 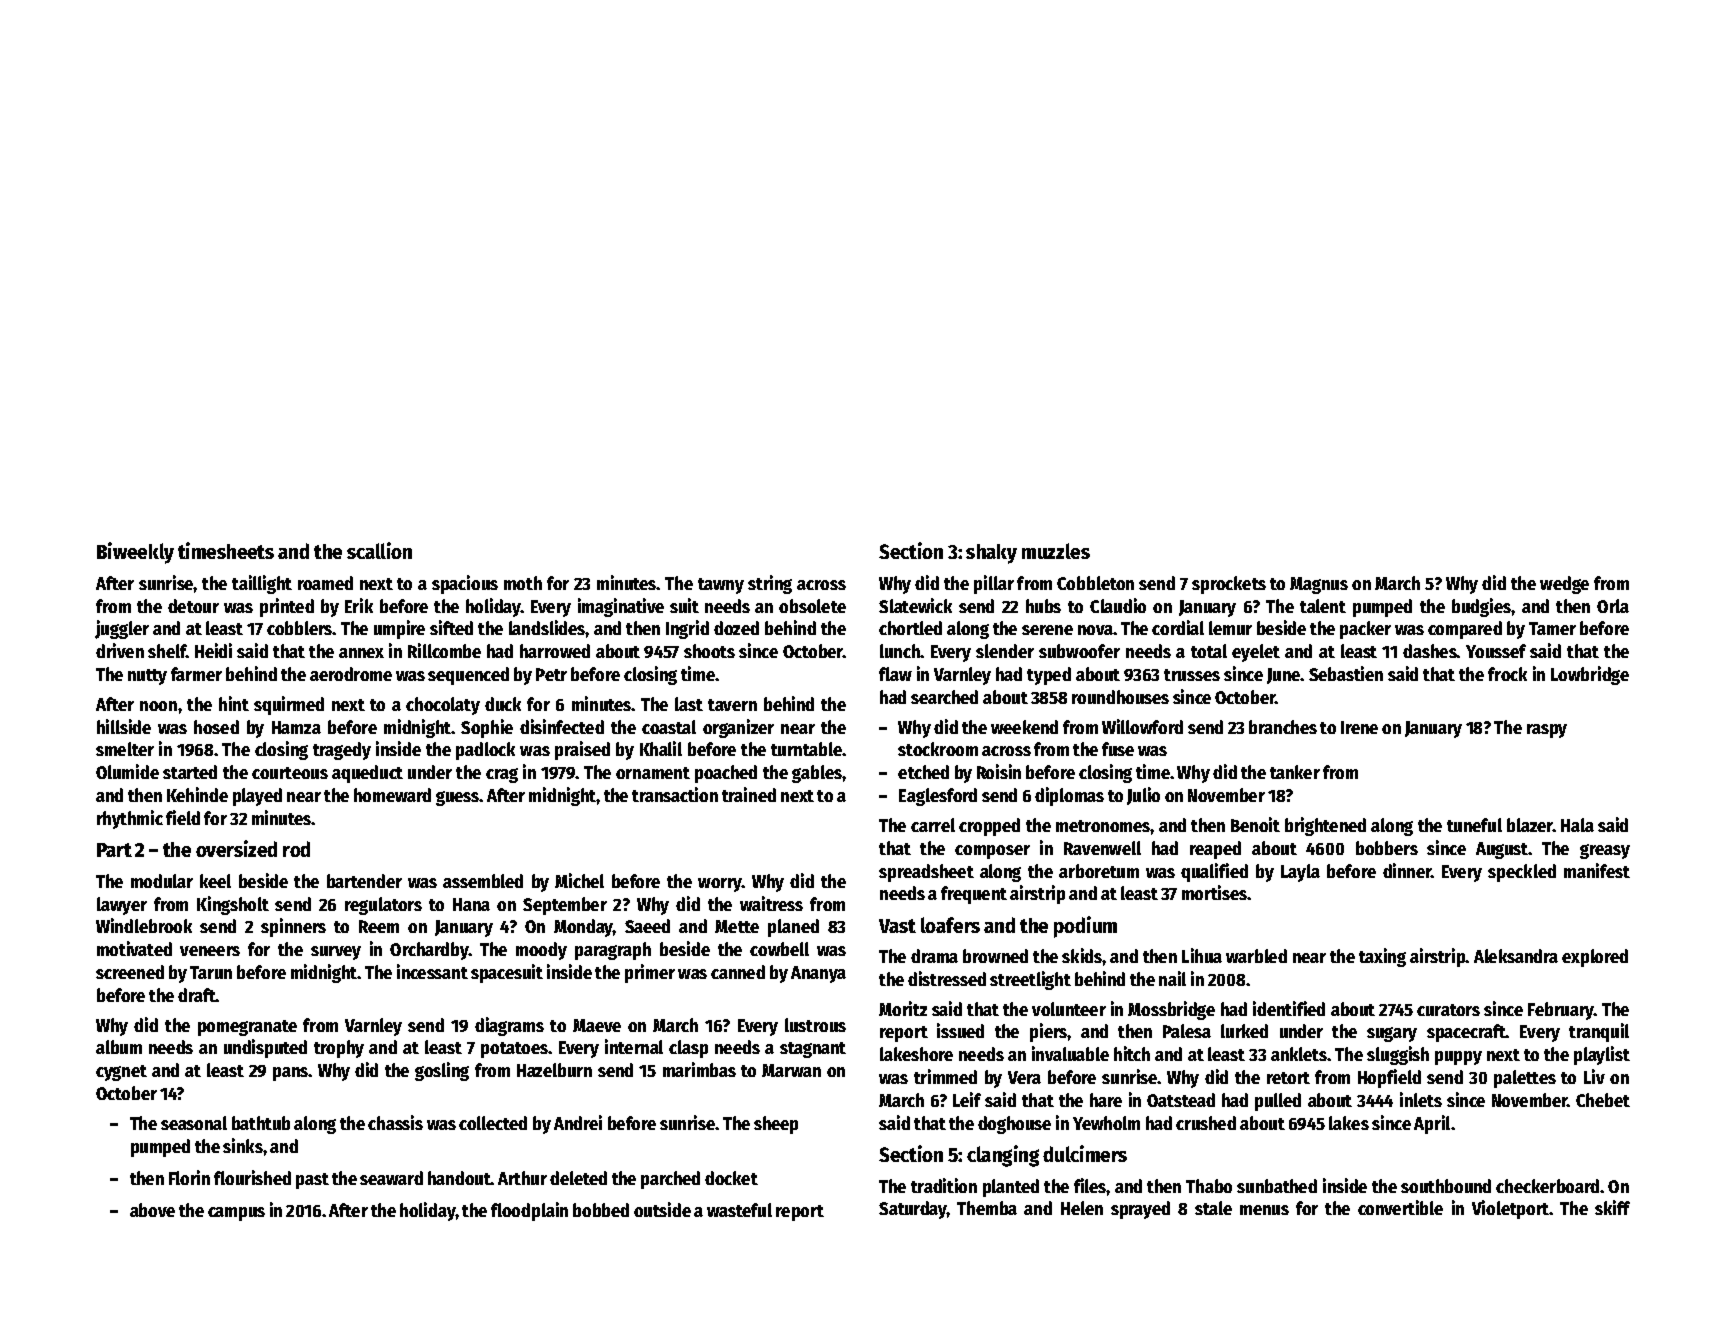 I want to click on files, so click(x=1090, y=1185).
